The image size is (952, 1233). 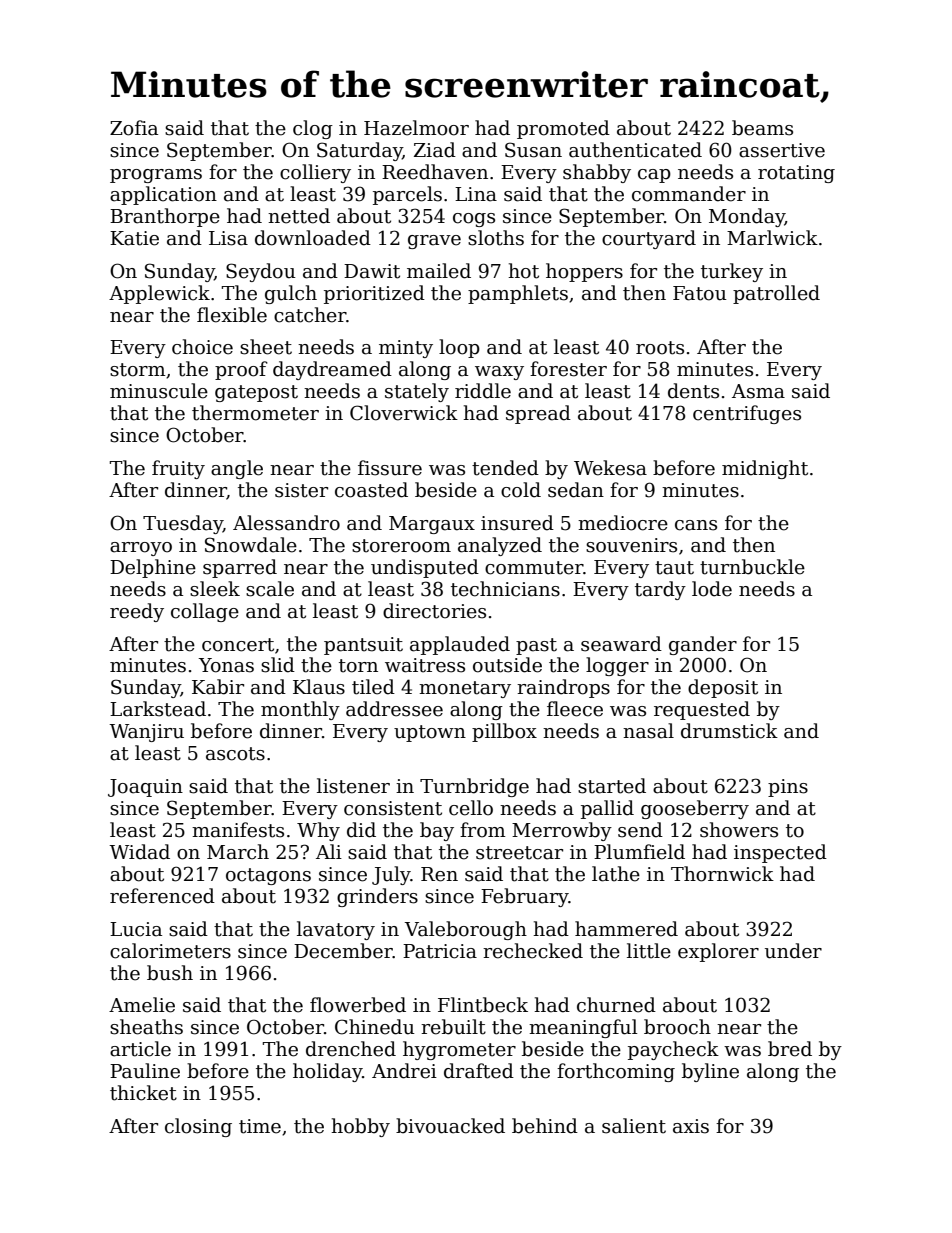 What do you see at coordinates (465, 689) in the screenshot?
I see `monetary` at bounding box center [465, 689].
